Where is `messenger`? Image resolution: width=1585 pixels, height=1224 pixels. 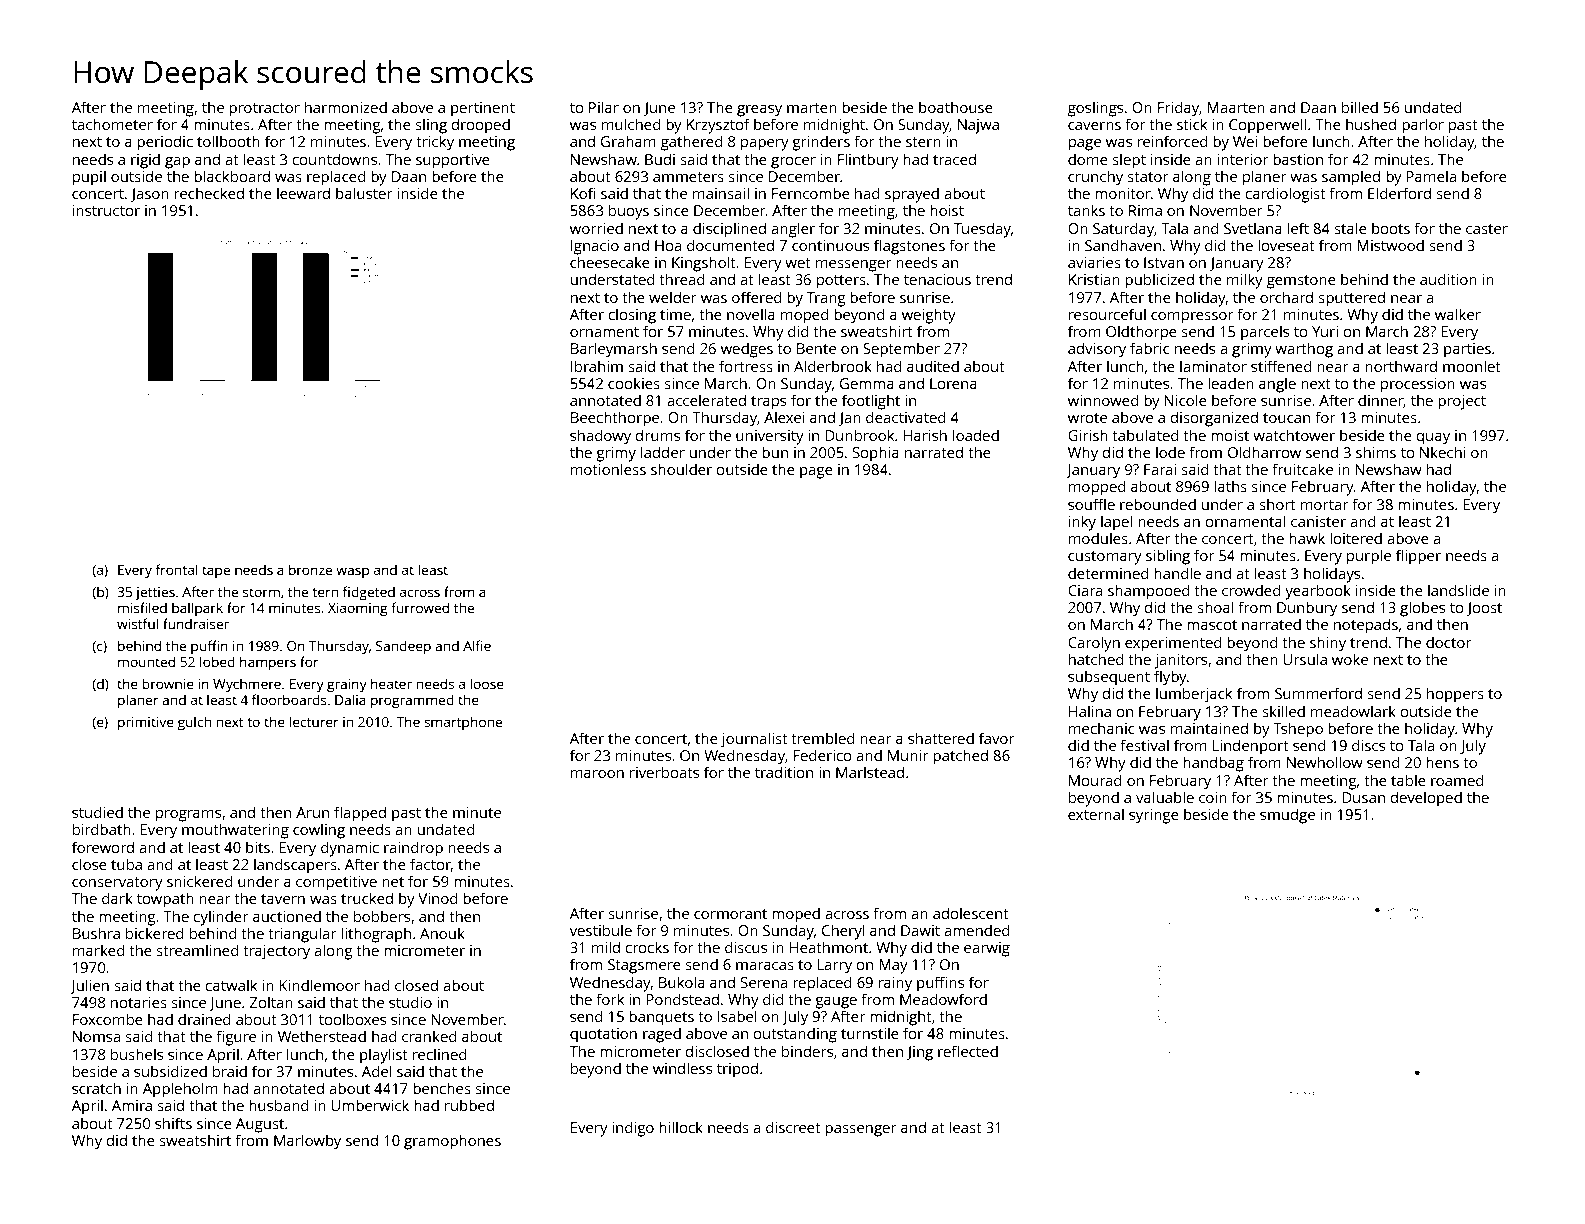
messenger is located at coordinates (854, 266).
